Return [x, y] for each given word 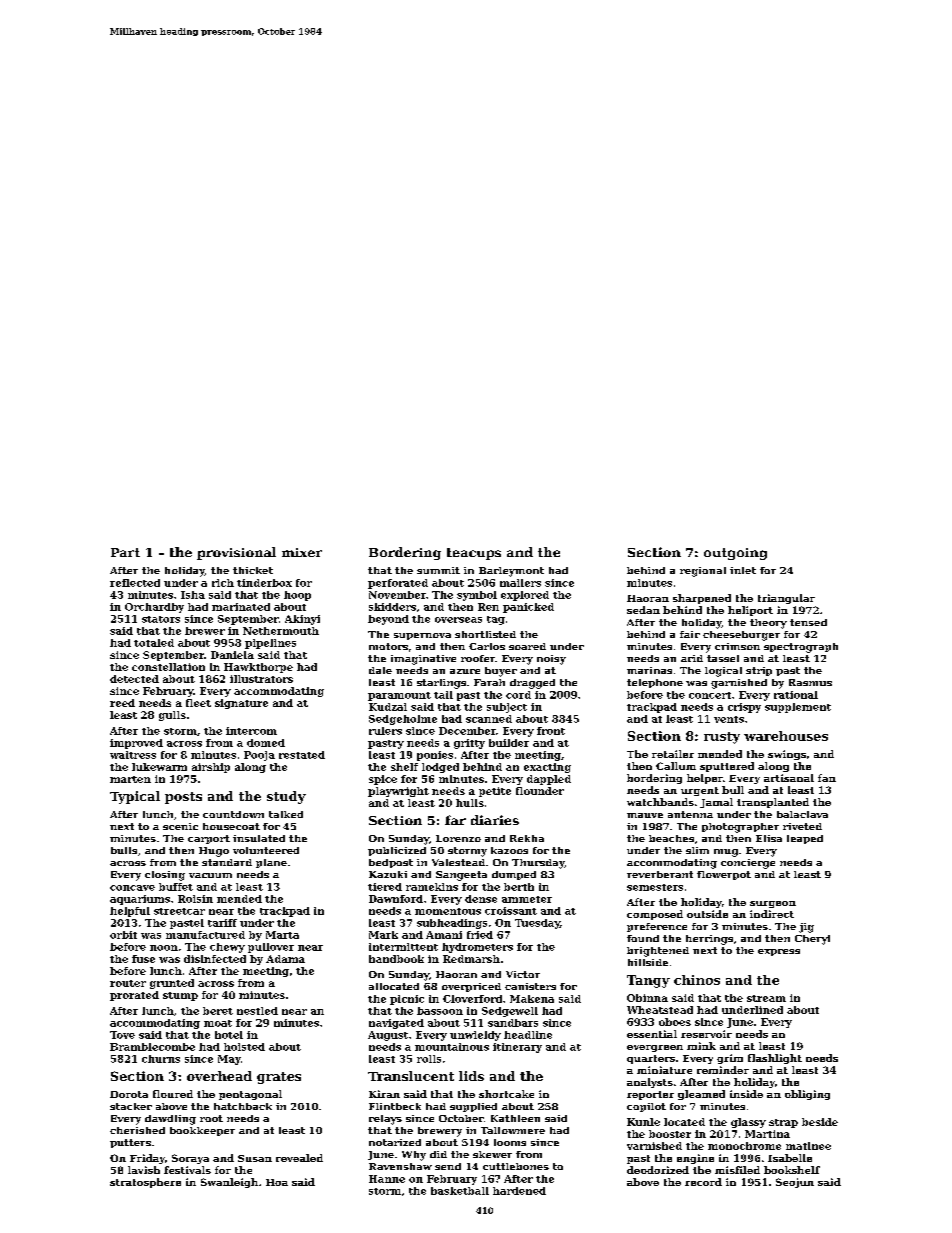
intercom [251, 731]
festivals [187, 1170]
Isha [193, 595]
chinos [697, 980]
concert [710, 695]
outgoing [735, 554]
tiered [385, 887]
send [448, 1166]
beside [820, 1122]
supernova [422, 636]
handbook [396, 959]
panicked [528, 608]
